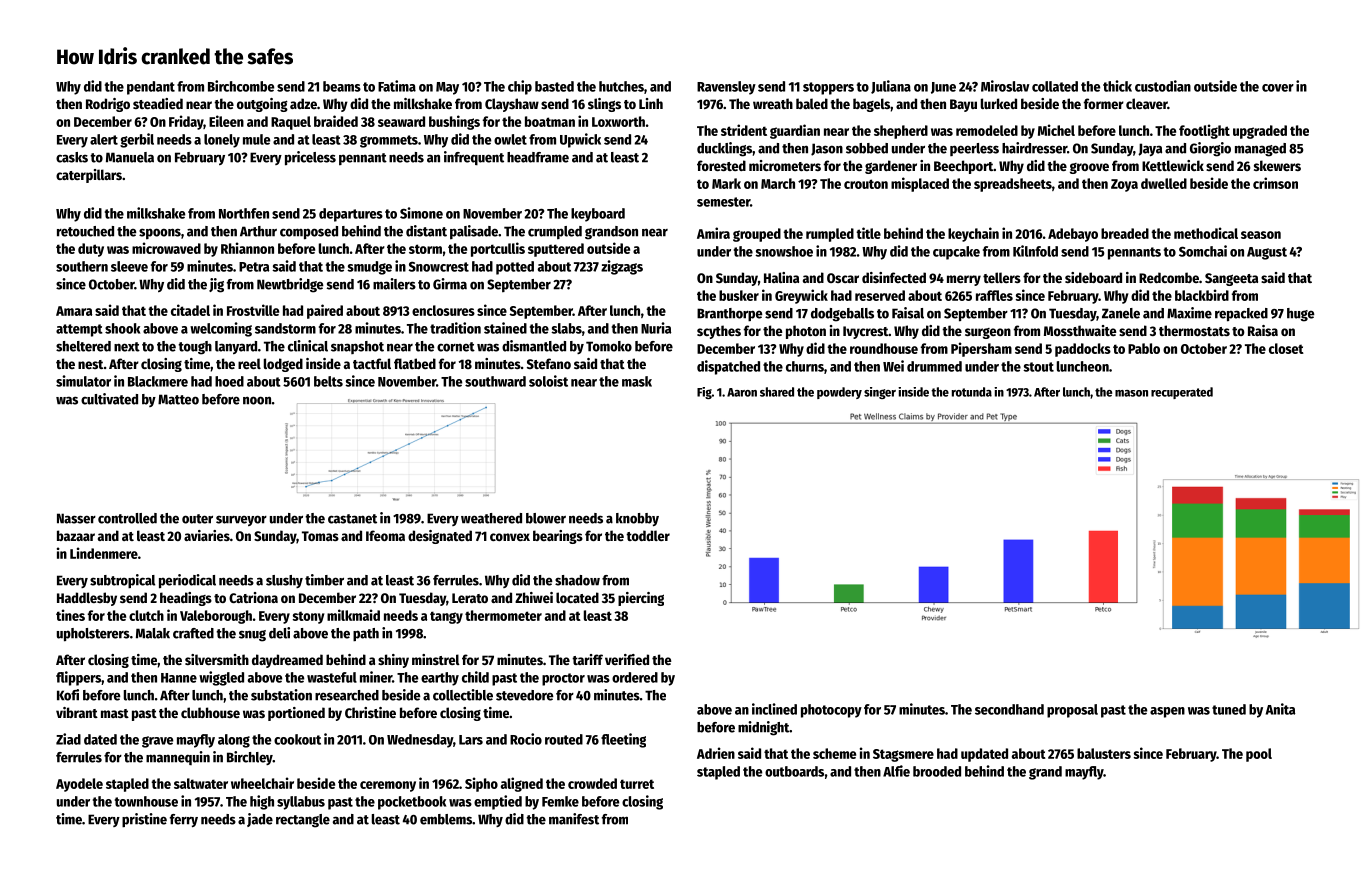  I want to click on pristine, so click(144, 820).
